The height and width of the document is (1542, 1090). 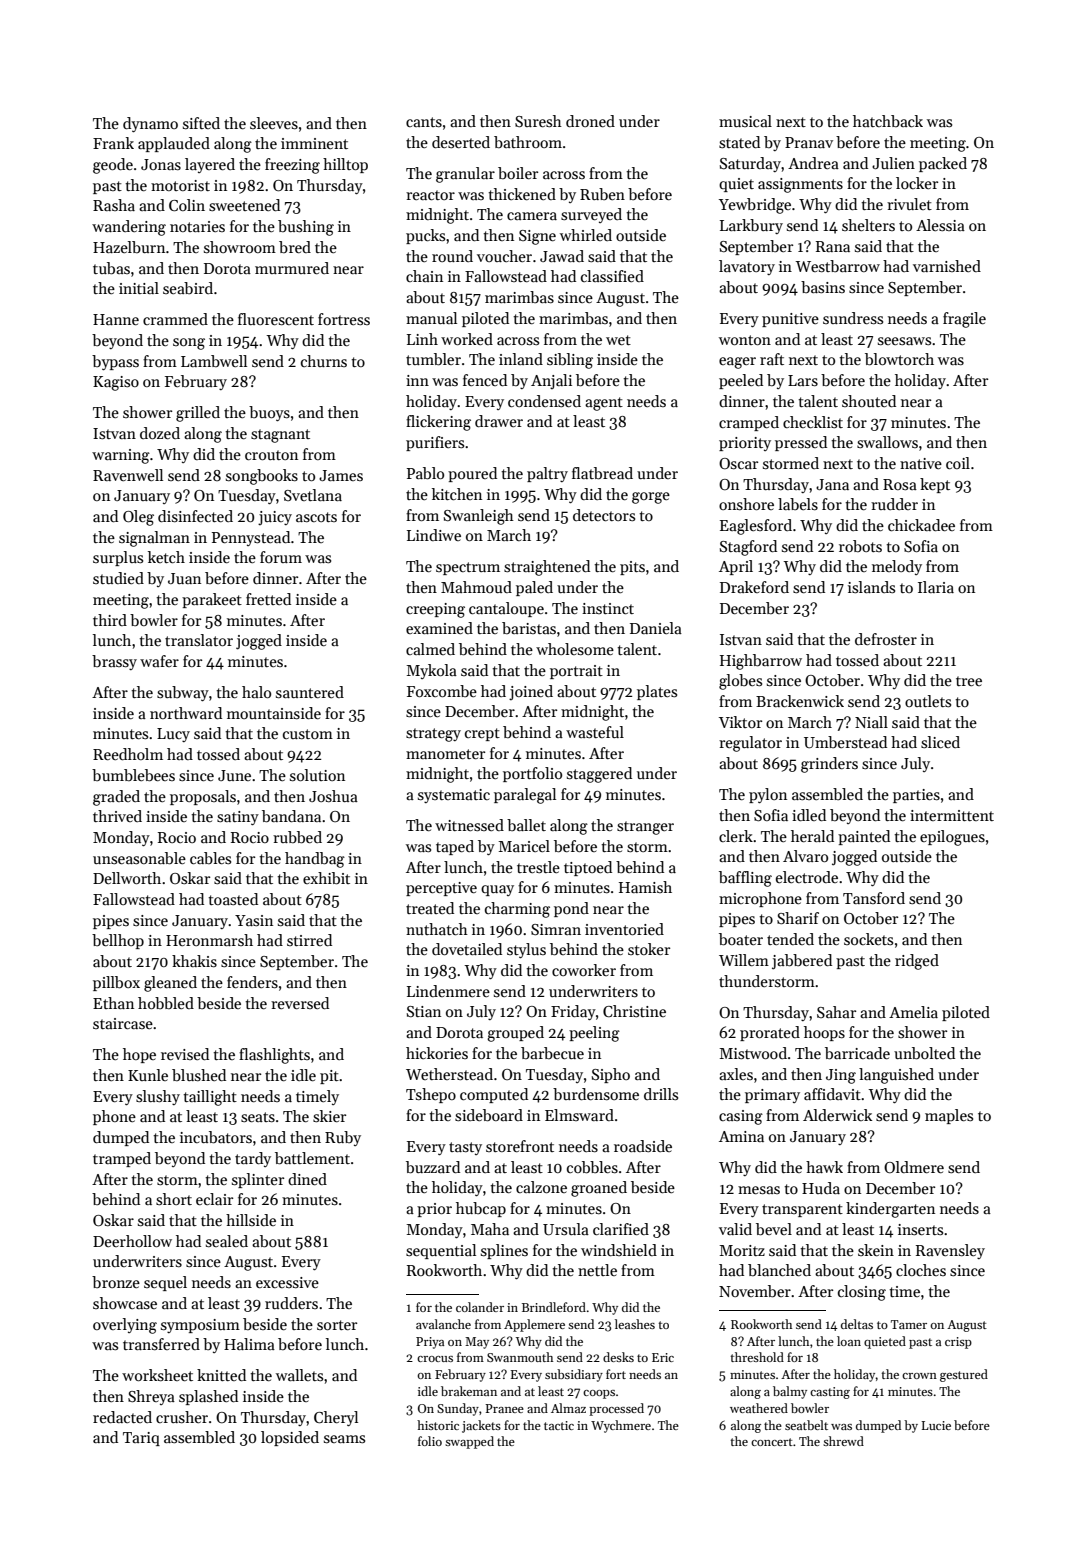 I want to click on witnessed, so click(x=469, y=825).
